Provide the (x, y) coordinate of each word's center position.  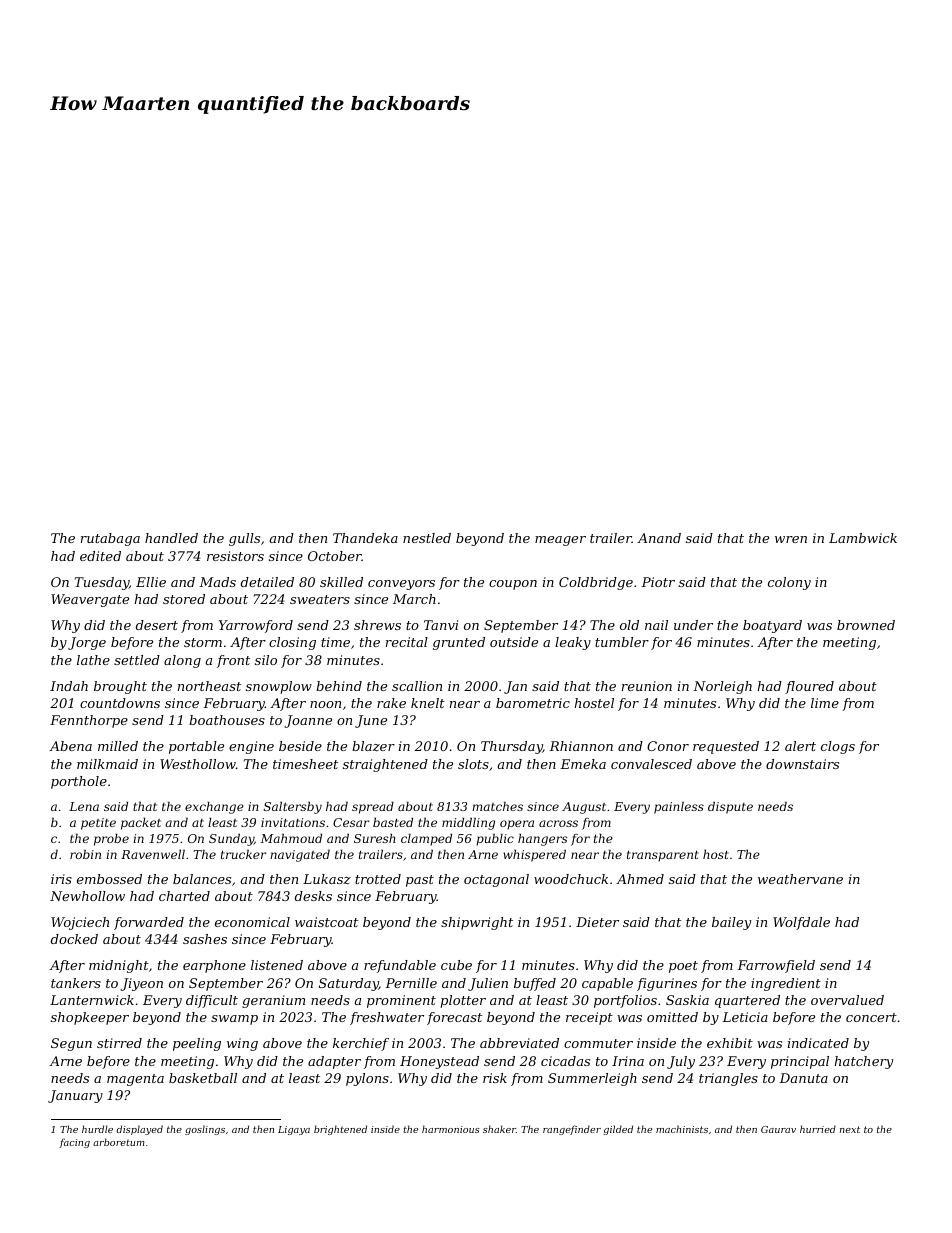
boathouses (227, 720)
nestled (427, 538)
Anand (659, 538)
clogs (838, 747)
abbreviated (519, 1043)
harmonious (451, 1129)
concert (871, 1017)
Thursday (512, 747)
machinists (682, 1129)
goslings (205, 1130)
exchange (214, 807)
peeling (197, 1044)
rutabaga (110, 539)
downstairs (802, 764)
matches (497, 806)
